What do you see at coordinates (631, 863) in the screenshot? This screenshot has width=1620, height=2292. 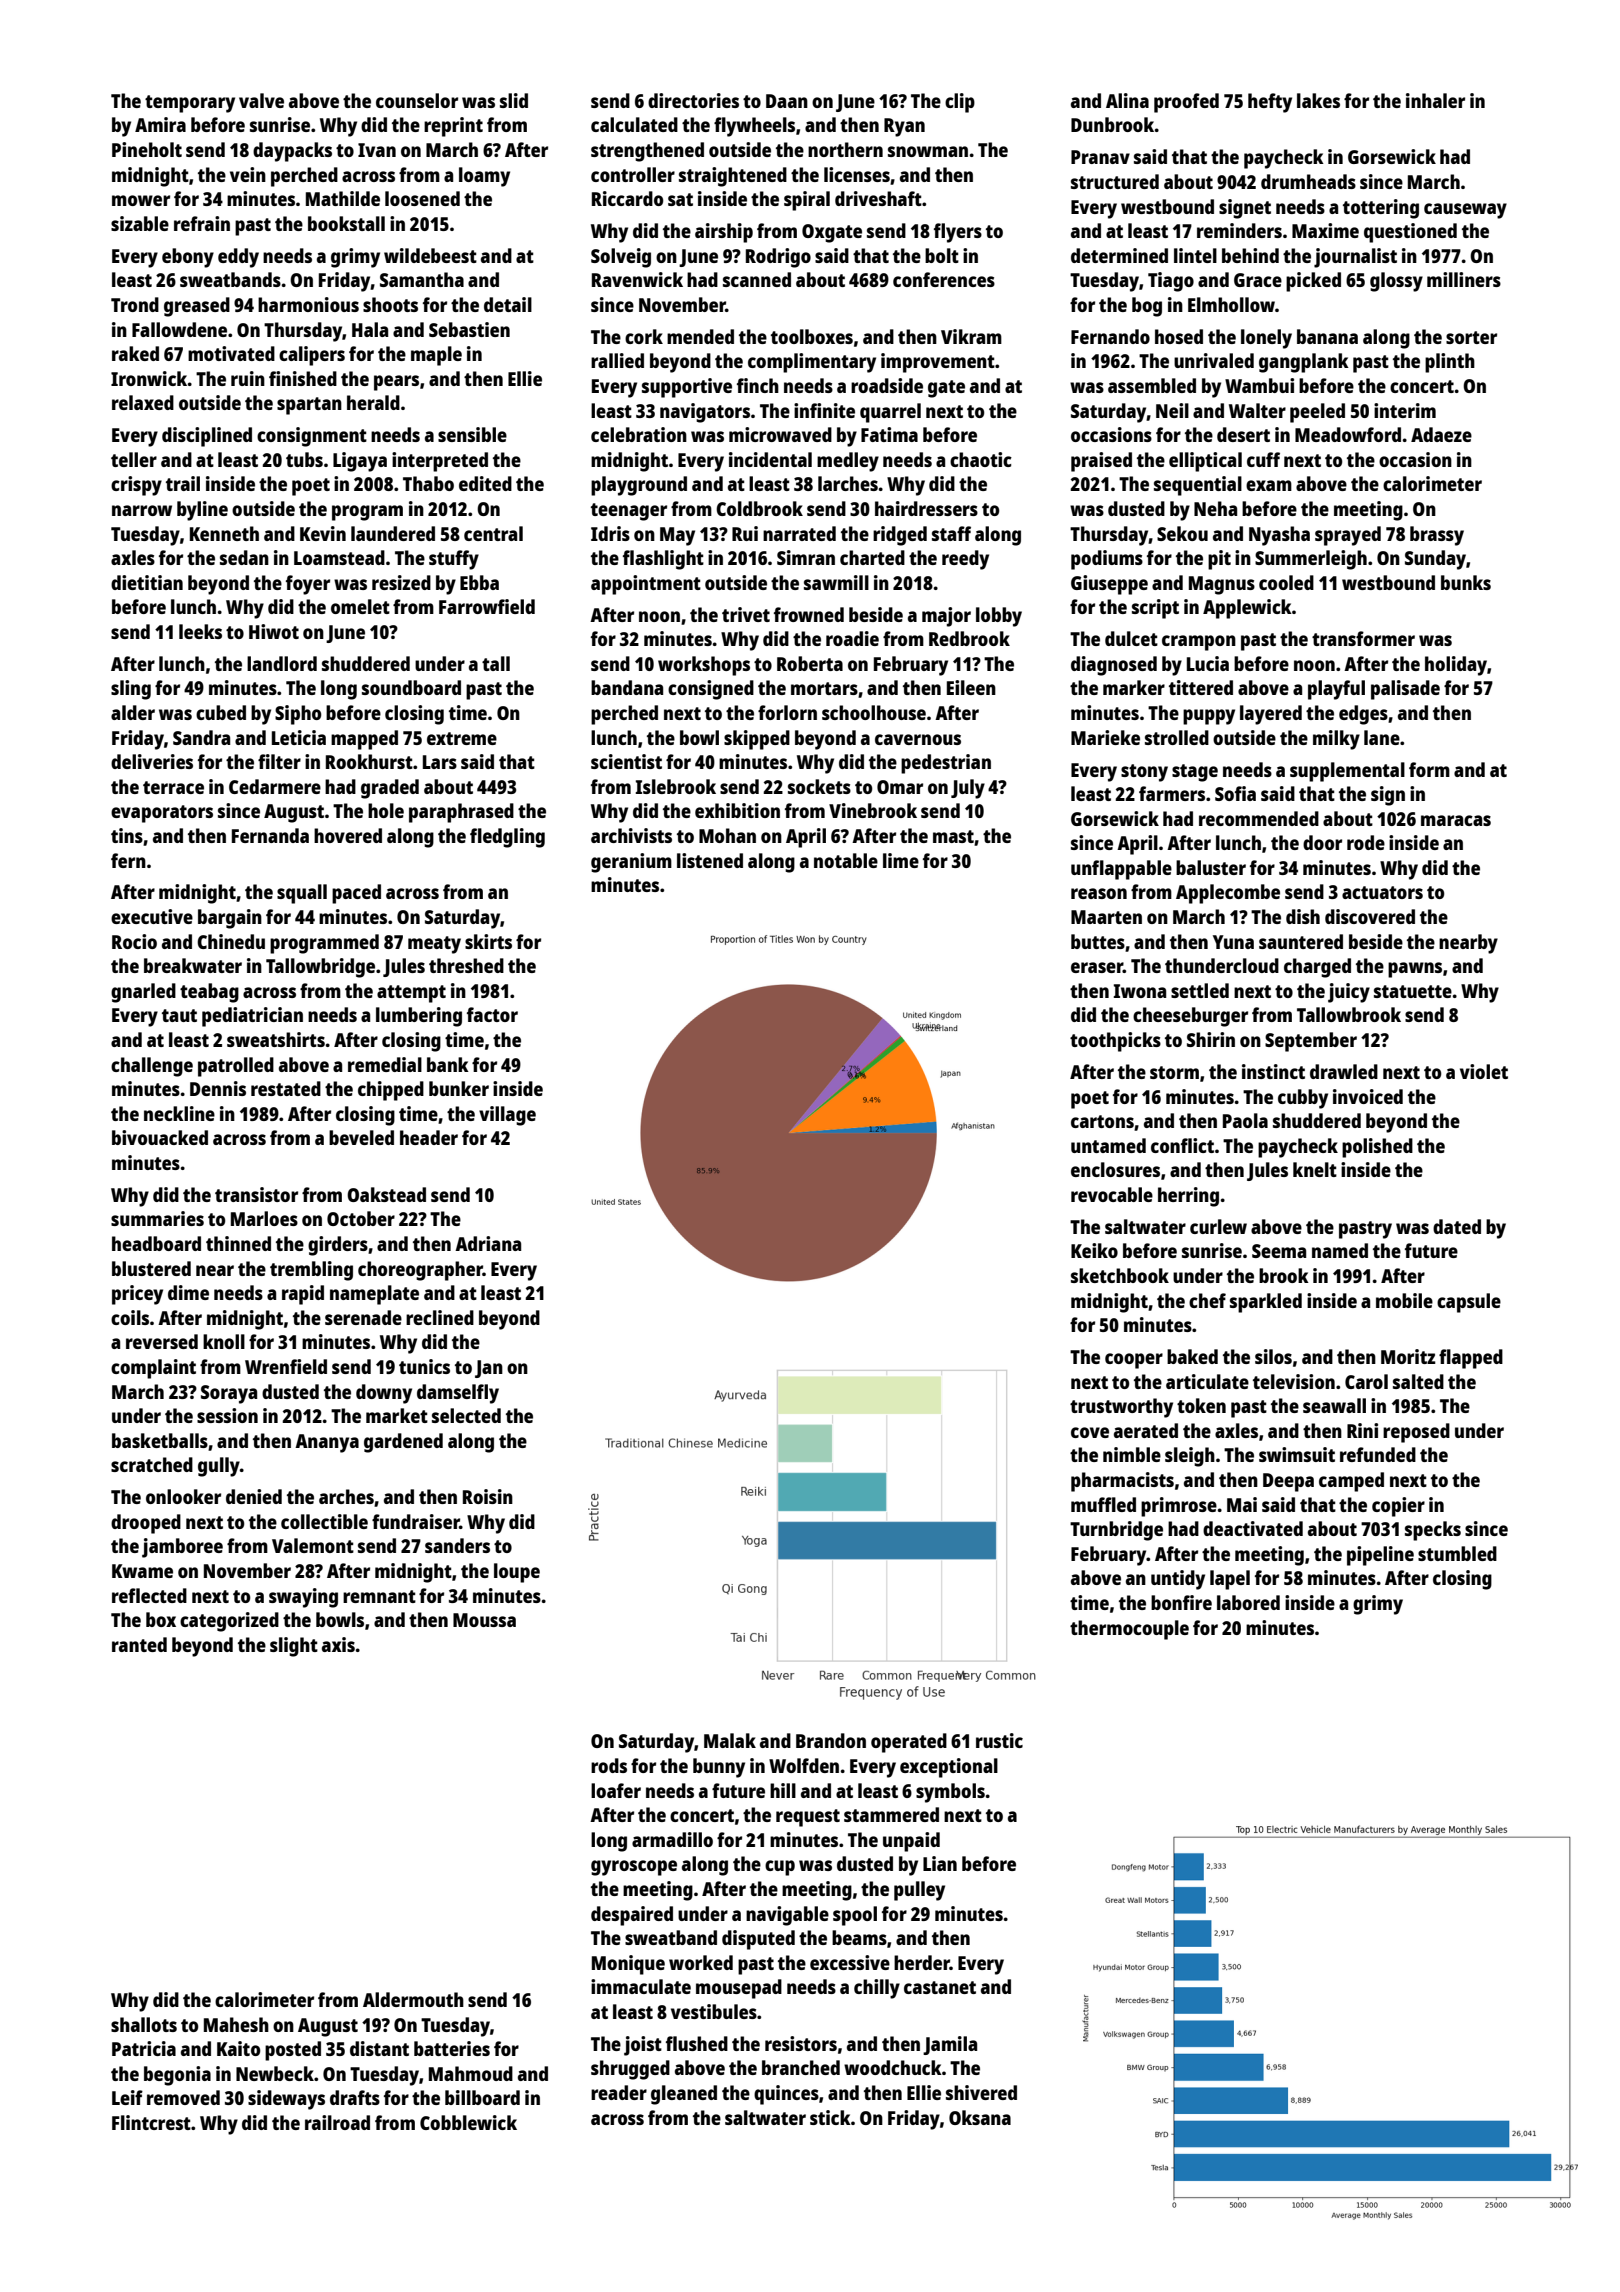 I see `geranium` at bounding box center [631, 863].
